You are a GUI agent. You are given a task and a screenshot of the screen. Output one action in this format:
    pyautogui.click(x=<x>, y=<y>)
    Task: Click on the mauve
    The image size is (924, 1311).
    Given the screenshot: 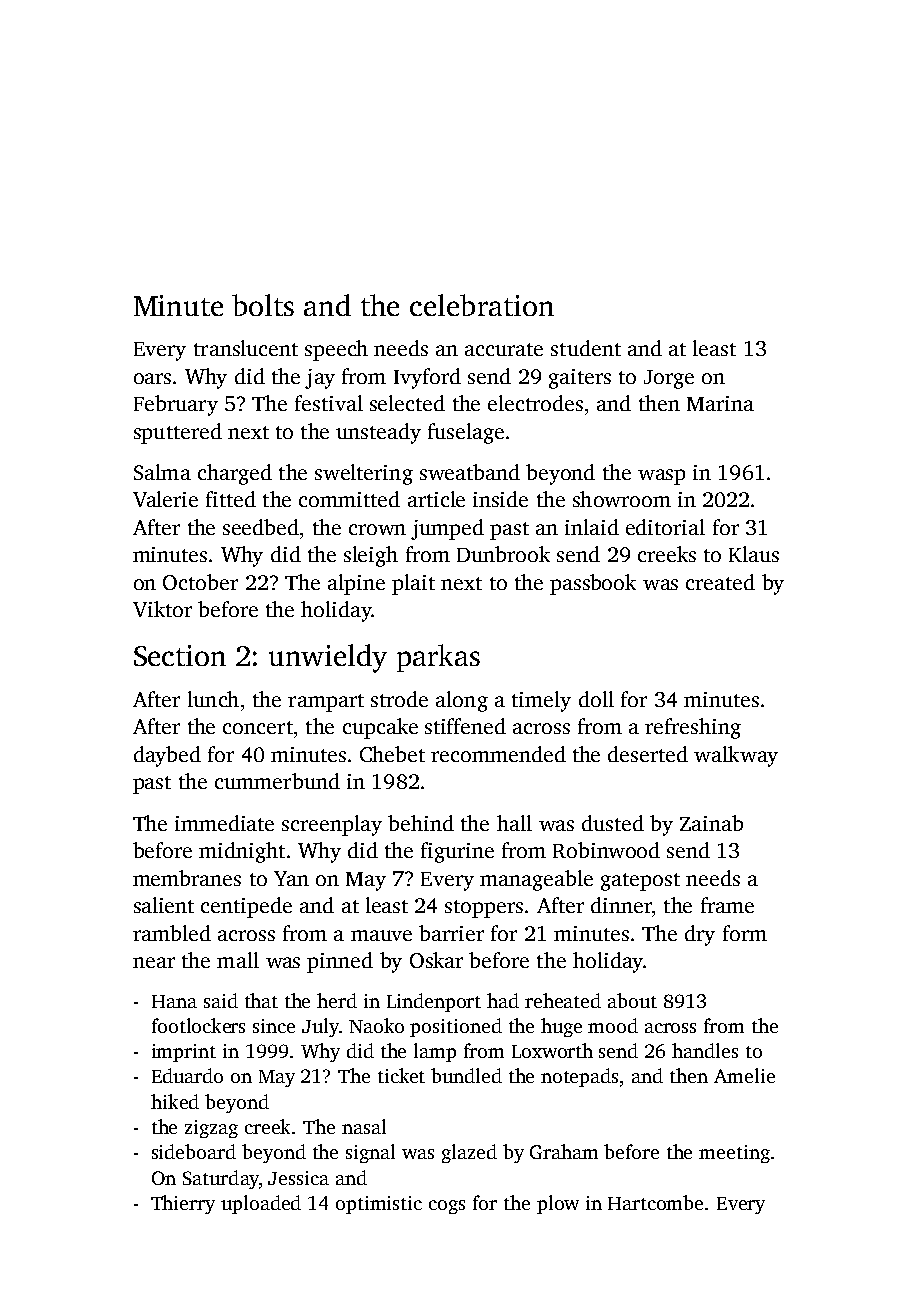 What is the action you would take?
    pyautogui.click(x=381, y=935)
